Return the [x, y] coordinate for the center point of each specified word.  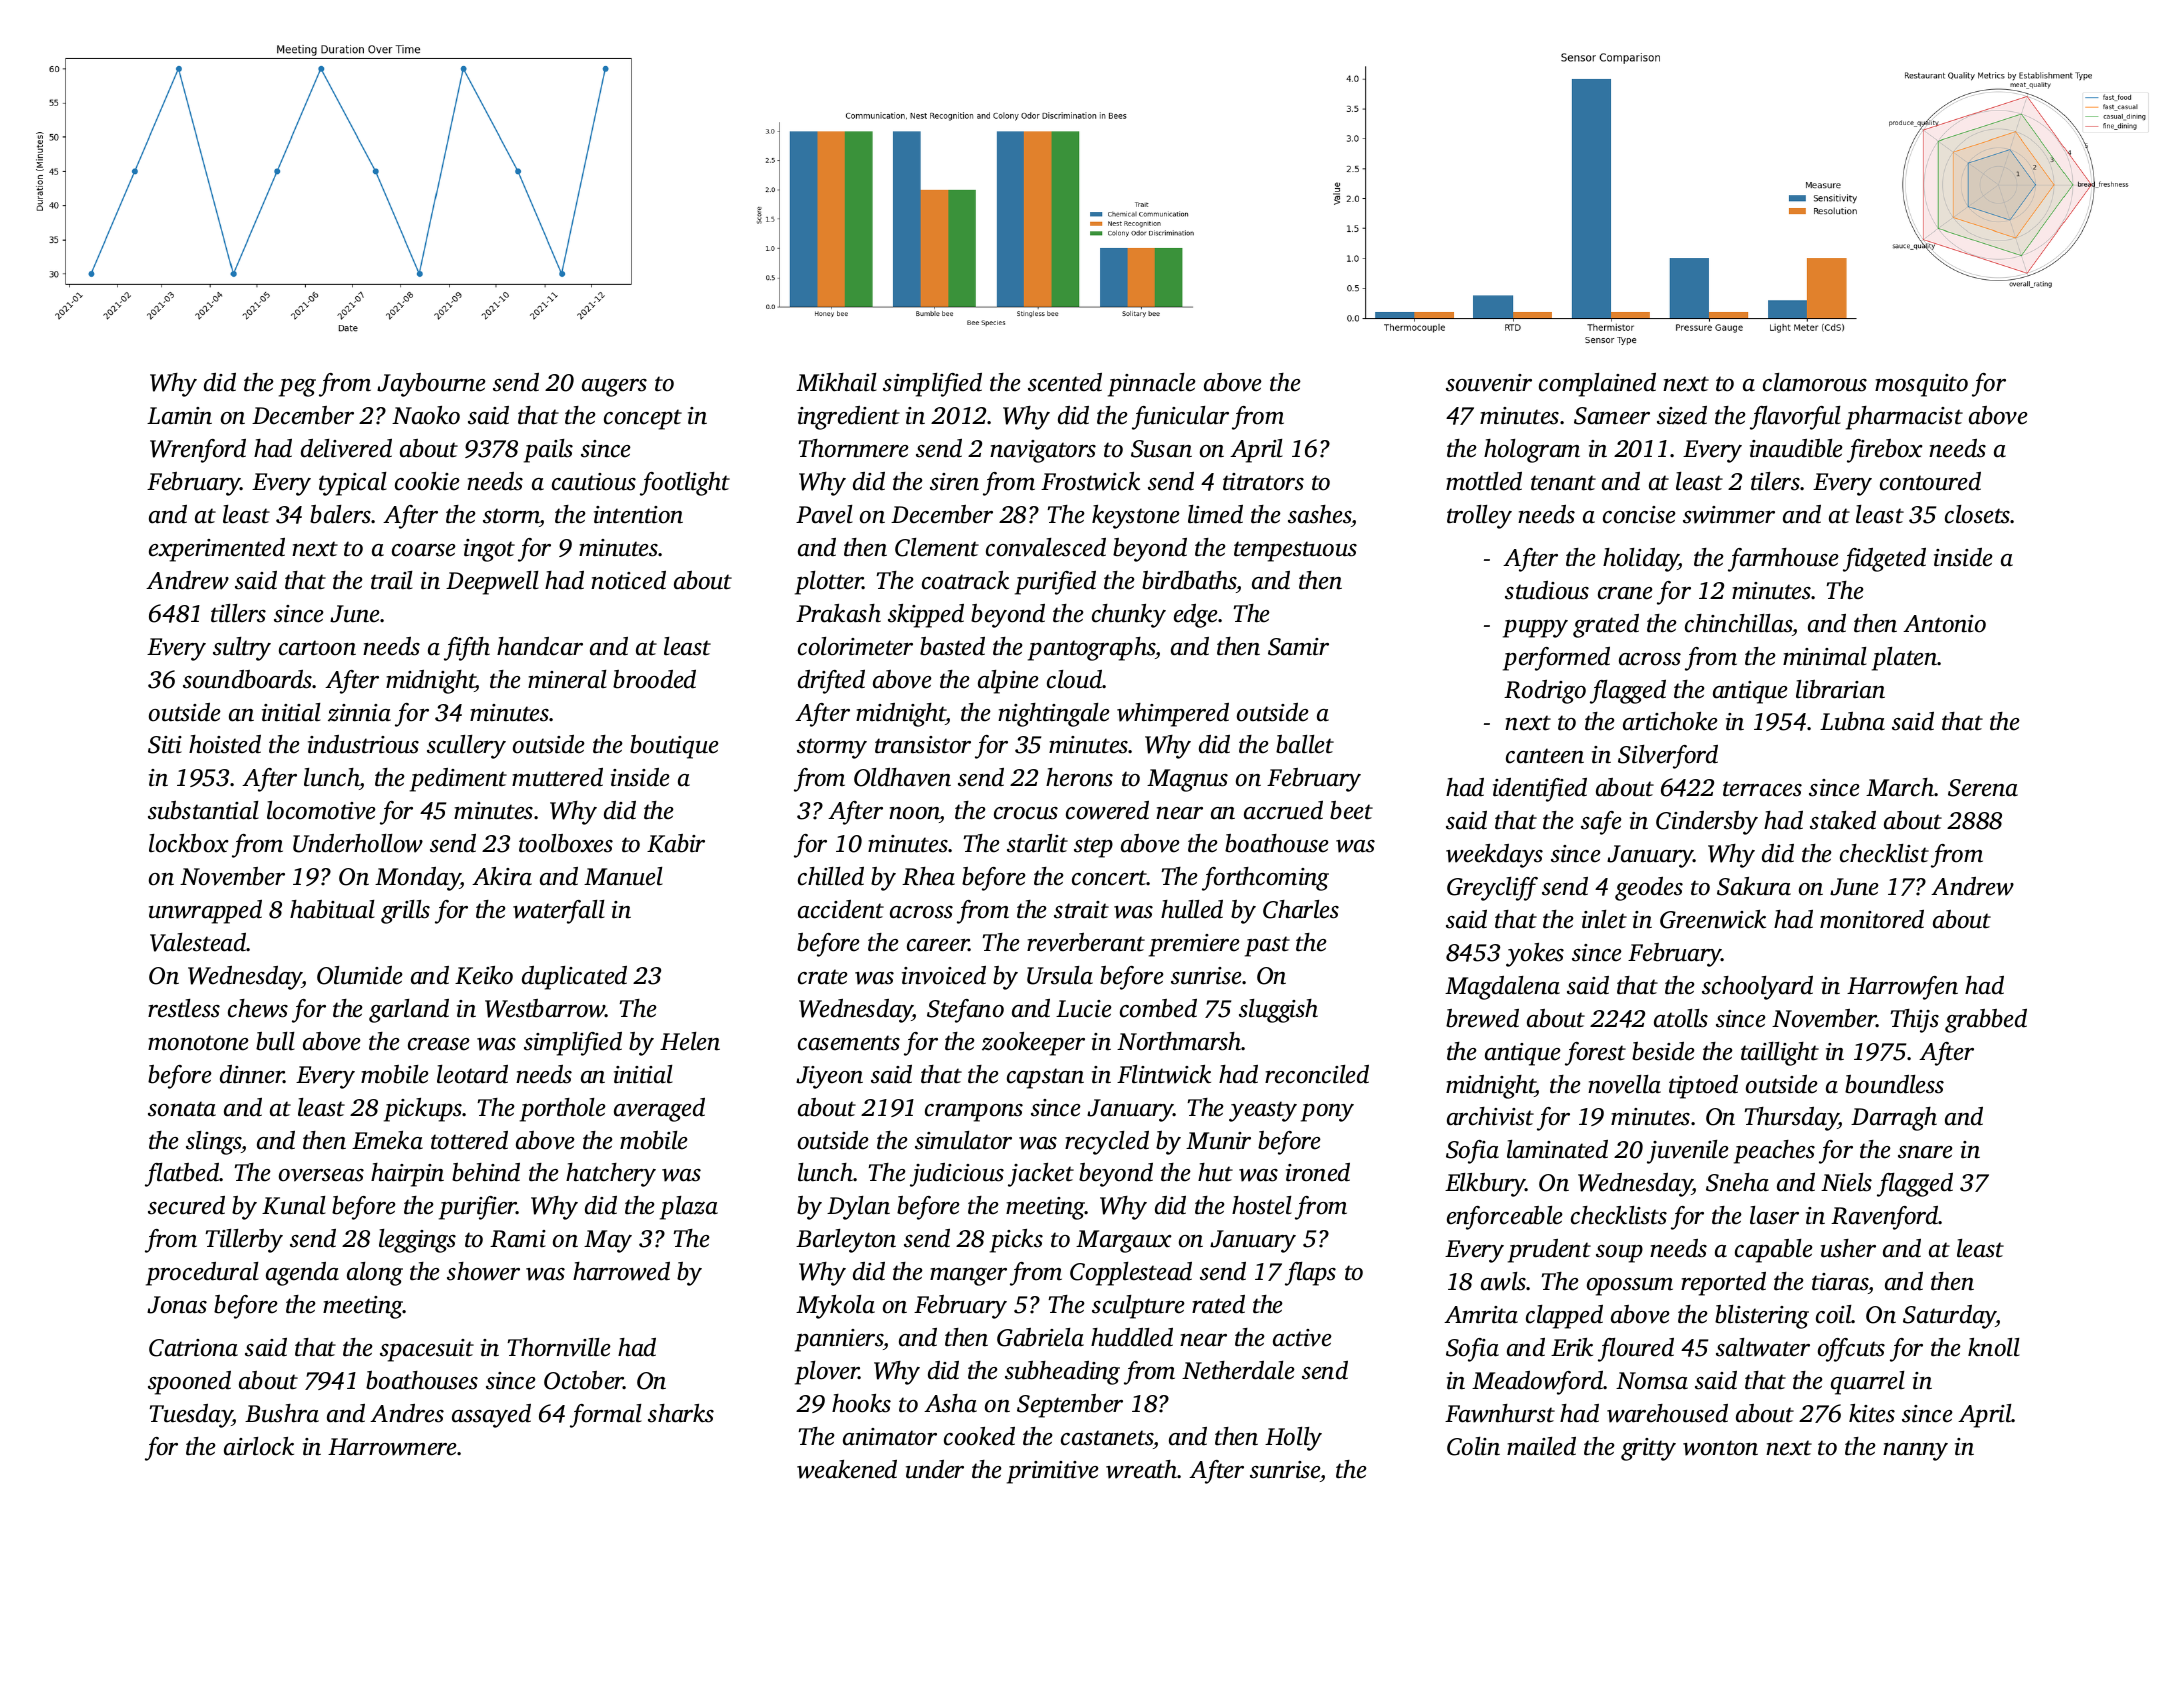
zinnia [359, 713]
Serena [1983, 788]
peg [297, 388]
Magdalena [1502, 988]
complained [1597, 385]
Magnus [1187, 780]
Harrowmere [393, 1447]
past [1267, 946]
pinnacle [1152, 385]
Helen [690, 1041]
